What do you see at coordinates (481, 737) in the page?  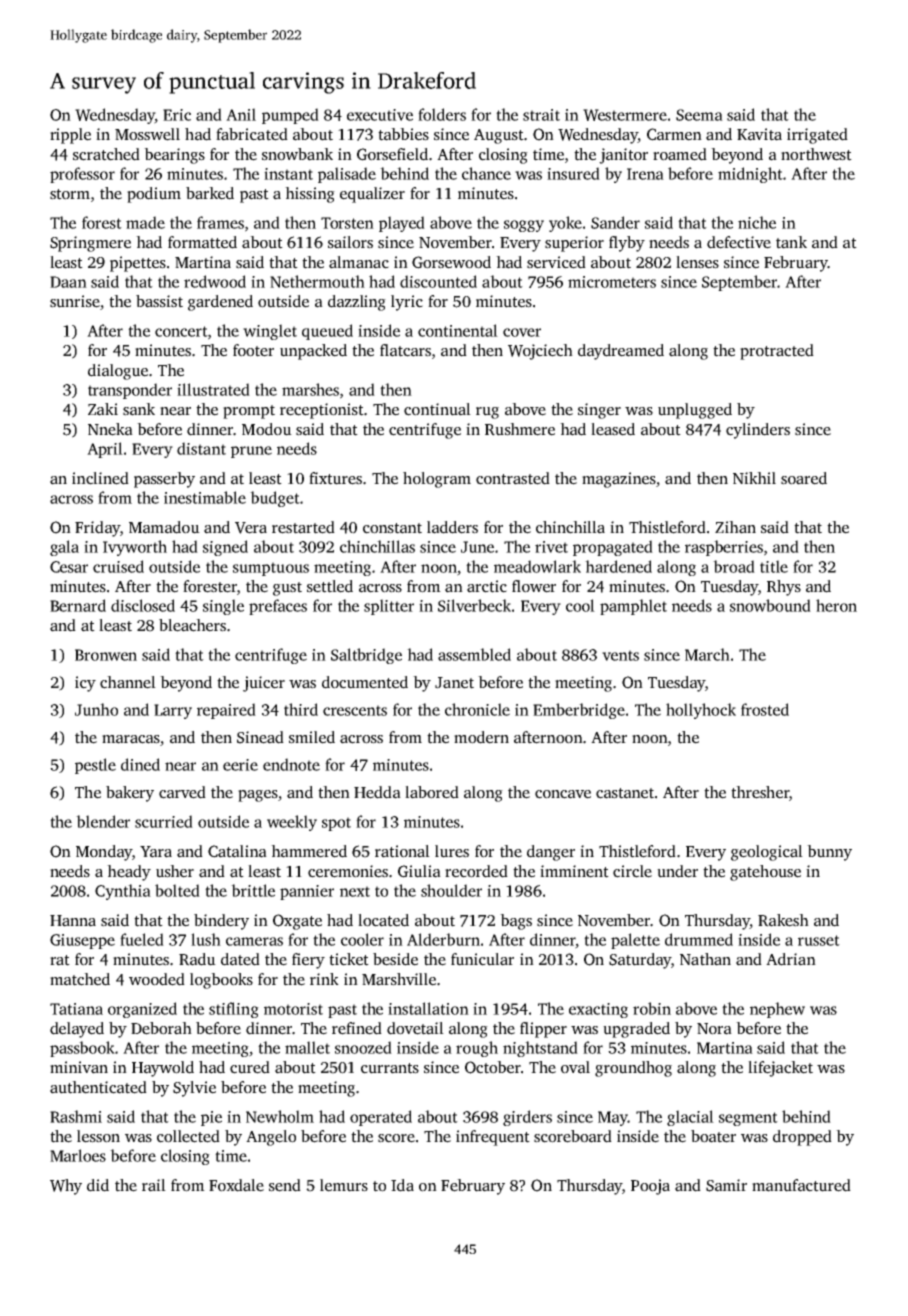 I see `modern` at bounding box center [481, 737].
